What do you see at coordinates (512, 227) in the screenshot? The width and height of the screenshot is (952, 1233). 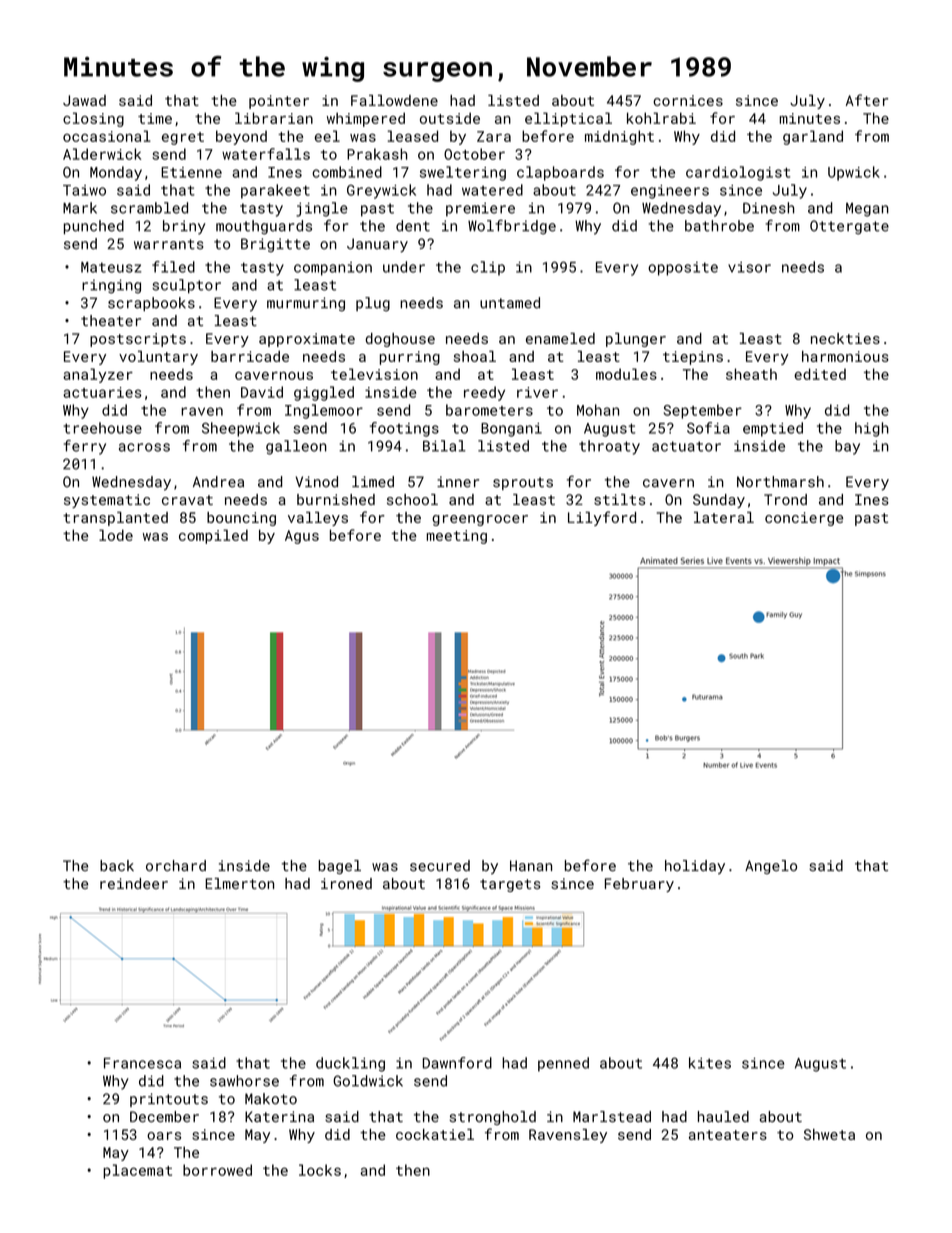 I see `Wolfbridge` at bounding box center [512, 227].
